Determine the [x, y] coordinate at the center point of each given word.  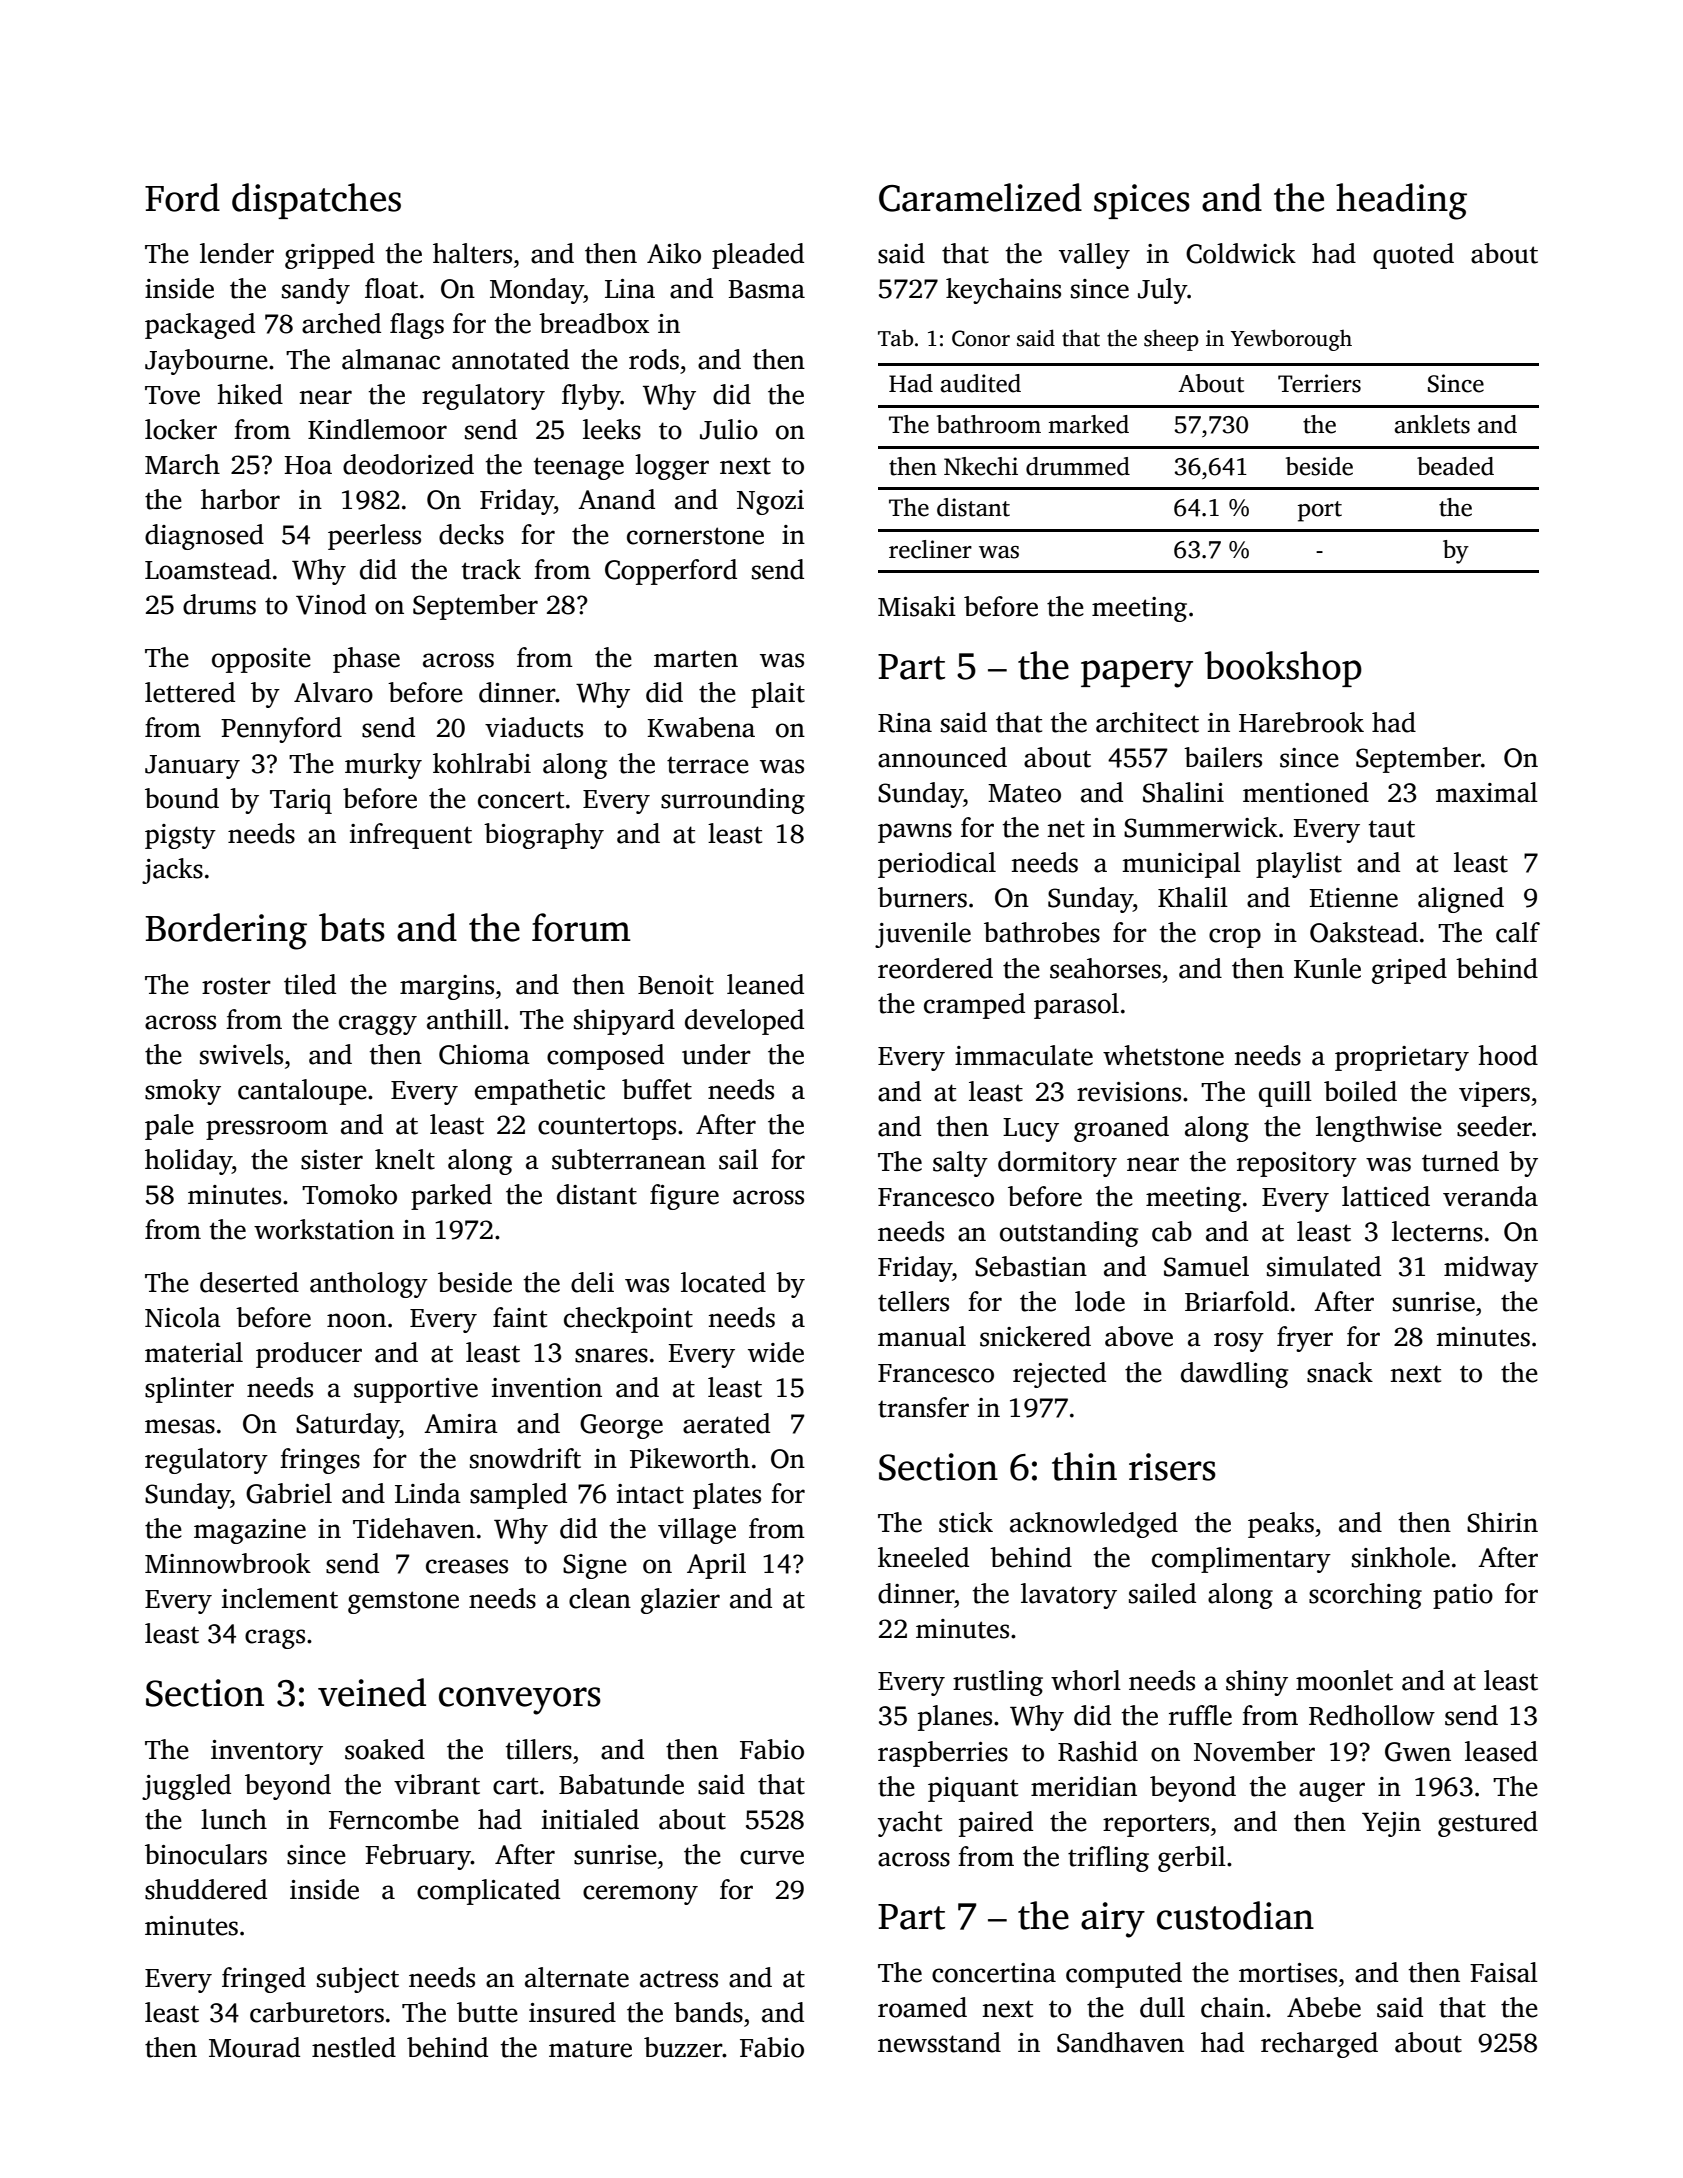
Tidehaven [414, 1528]
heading [1401, 201]
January [192, 767]
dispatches [316, 201]
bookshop [1283, 669]
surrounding [733, 801]
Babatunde [621, 1784]
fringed [264, 1980]
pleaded [758, 256]
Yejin [1391, 1824]
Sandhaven [1120, 2042]
